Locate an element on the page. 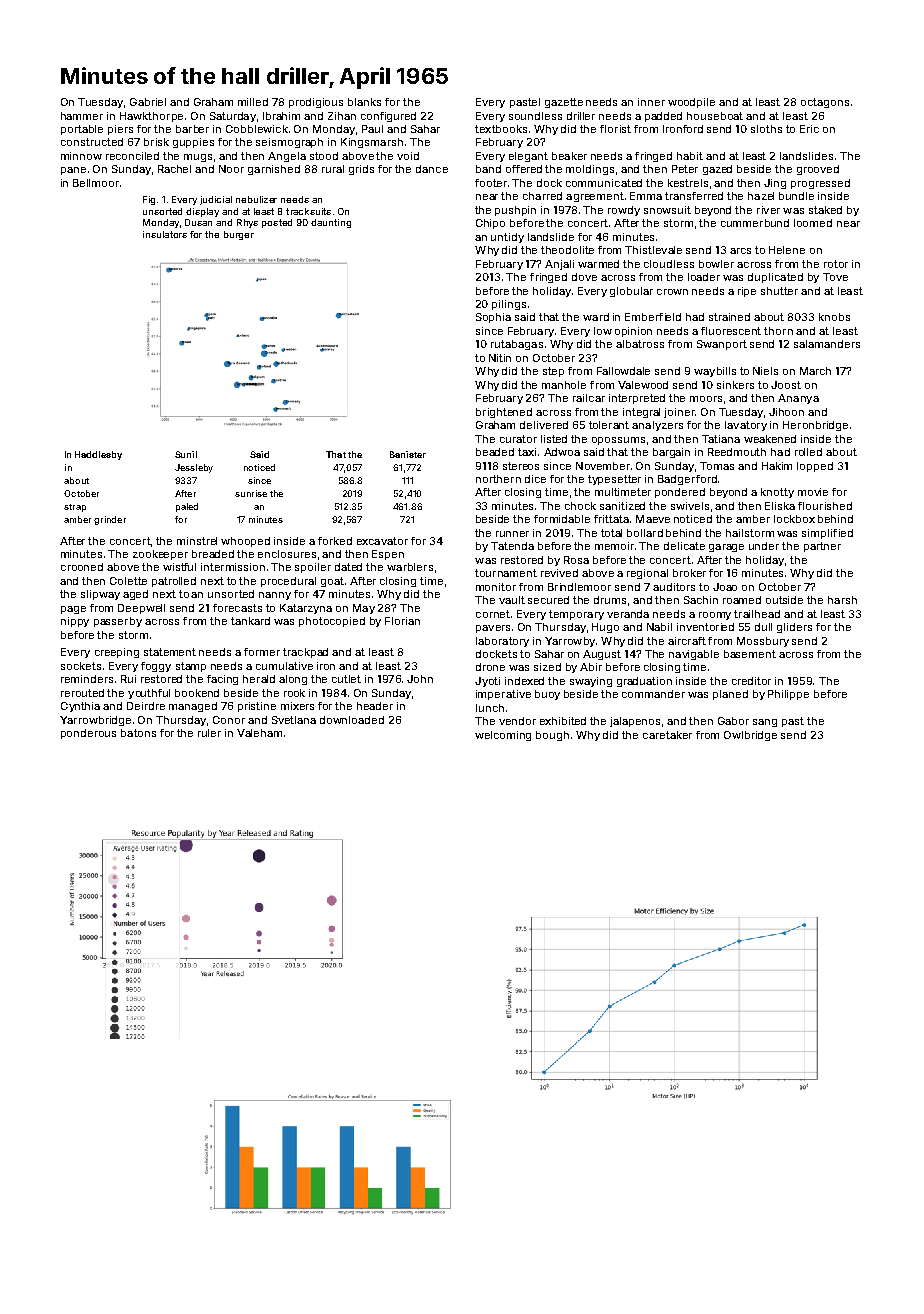  stood is located at coordinates (324, 156).
